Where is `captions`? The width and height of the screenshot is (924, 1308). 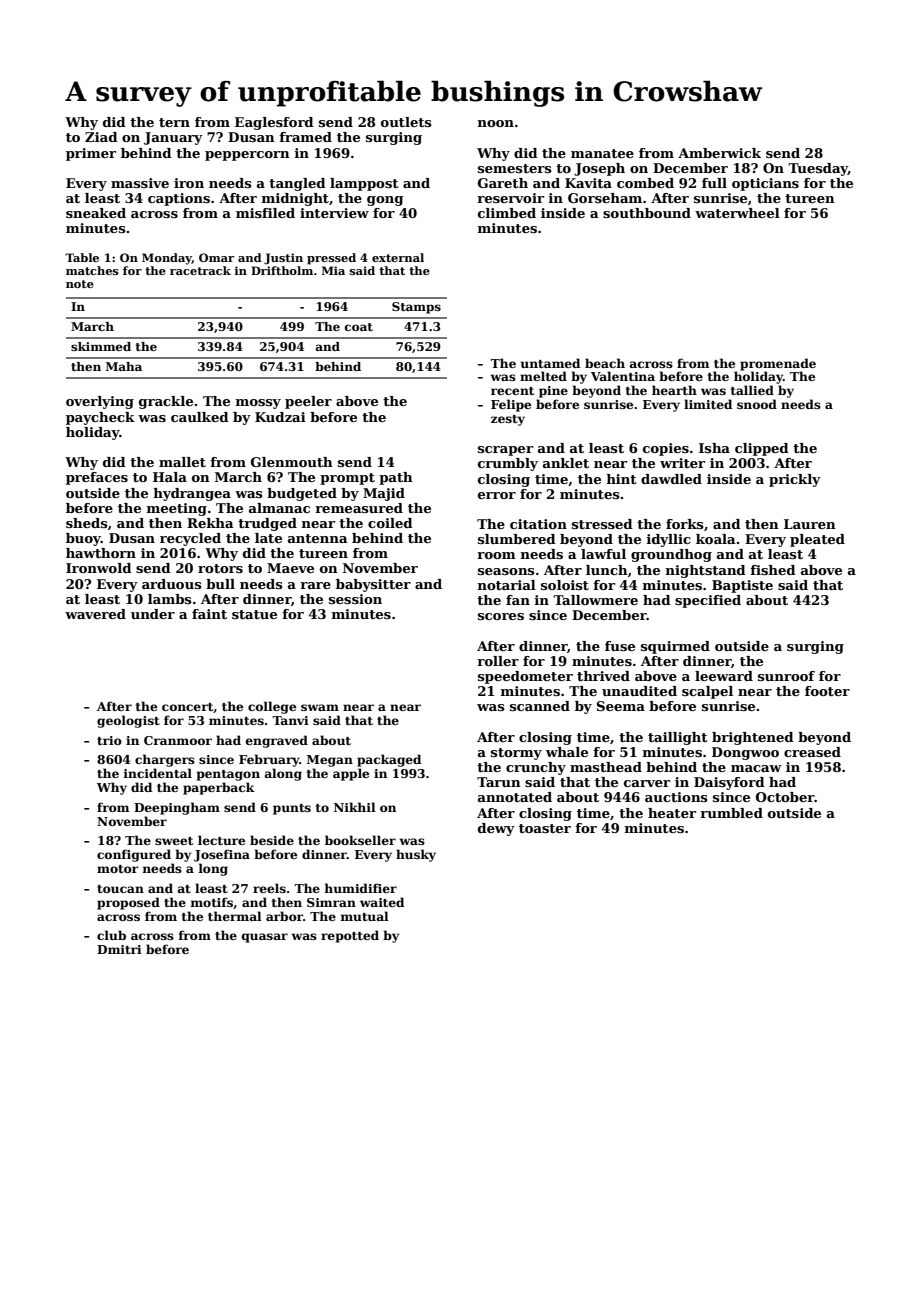 captions is located at coordinates (179, 199).
